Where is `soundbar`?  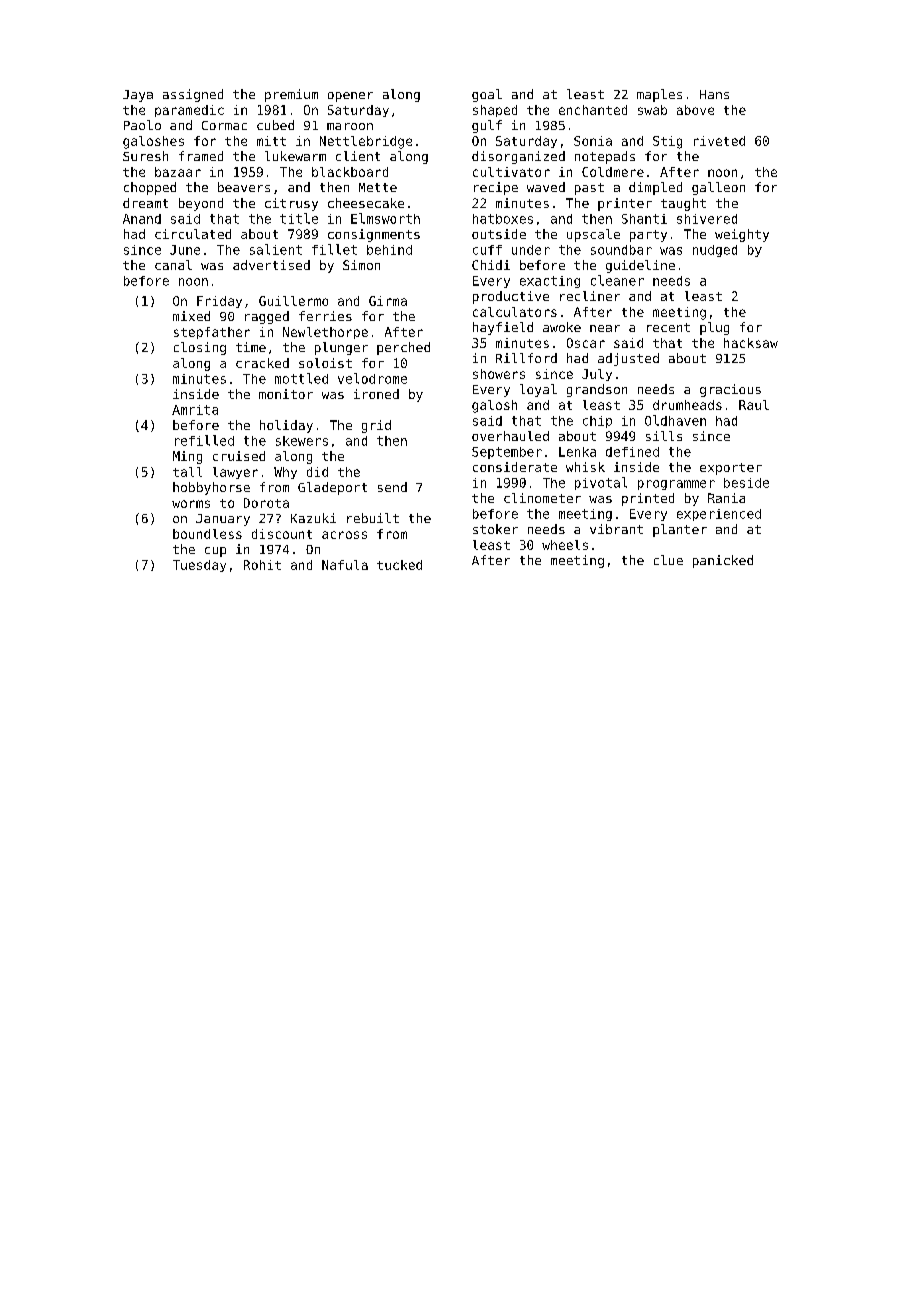 soundbar is located at coordinates (621, 250).
